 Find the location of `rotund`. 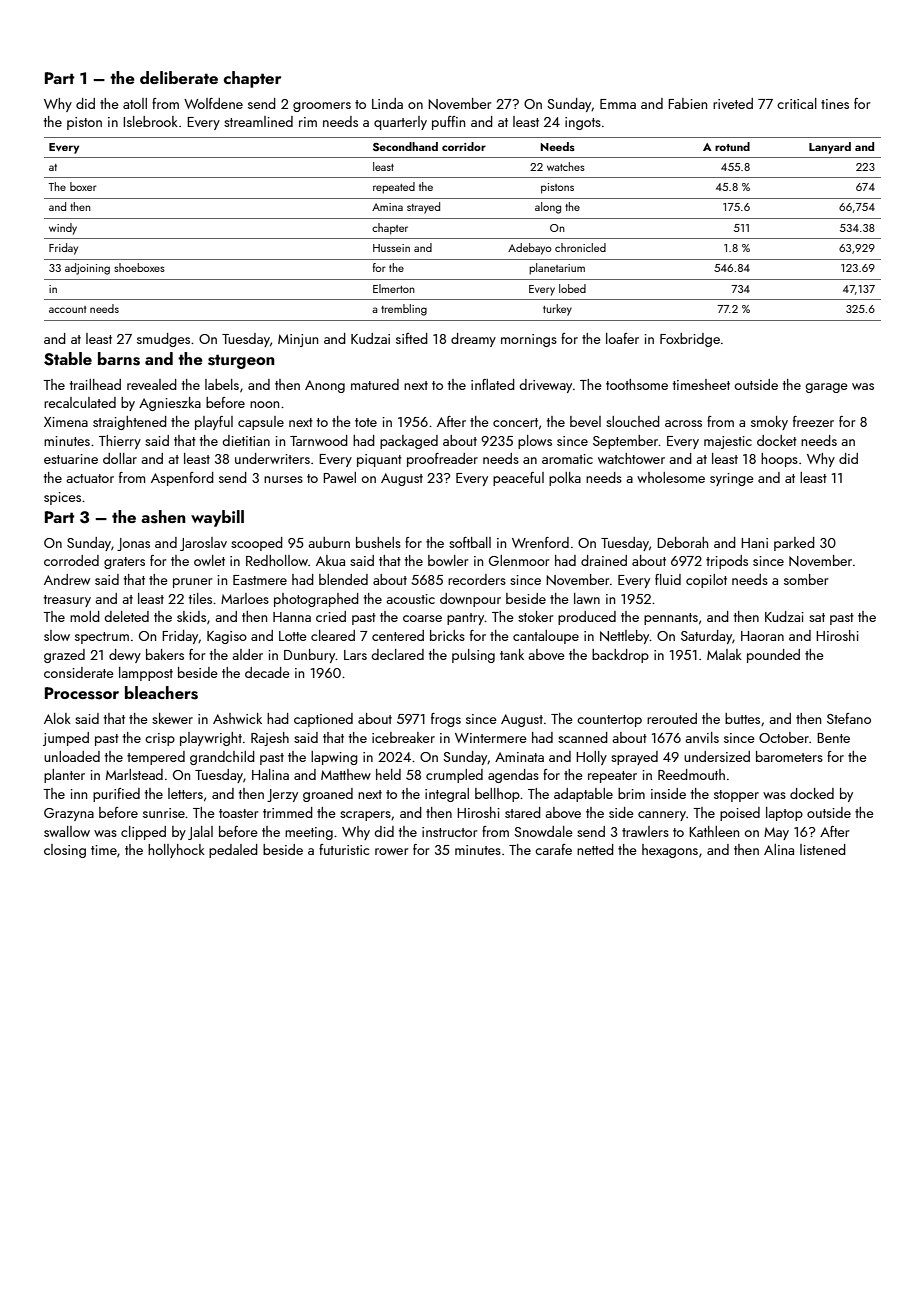

rotund is located at coordinates (732, 146).
